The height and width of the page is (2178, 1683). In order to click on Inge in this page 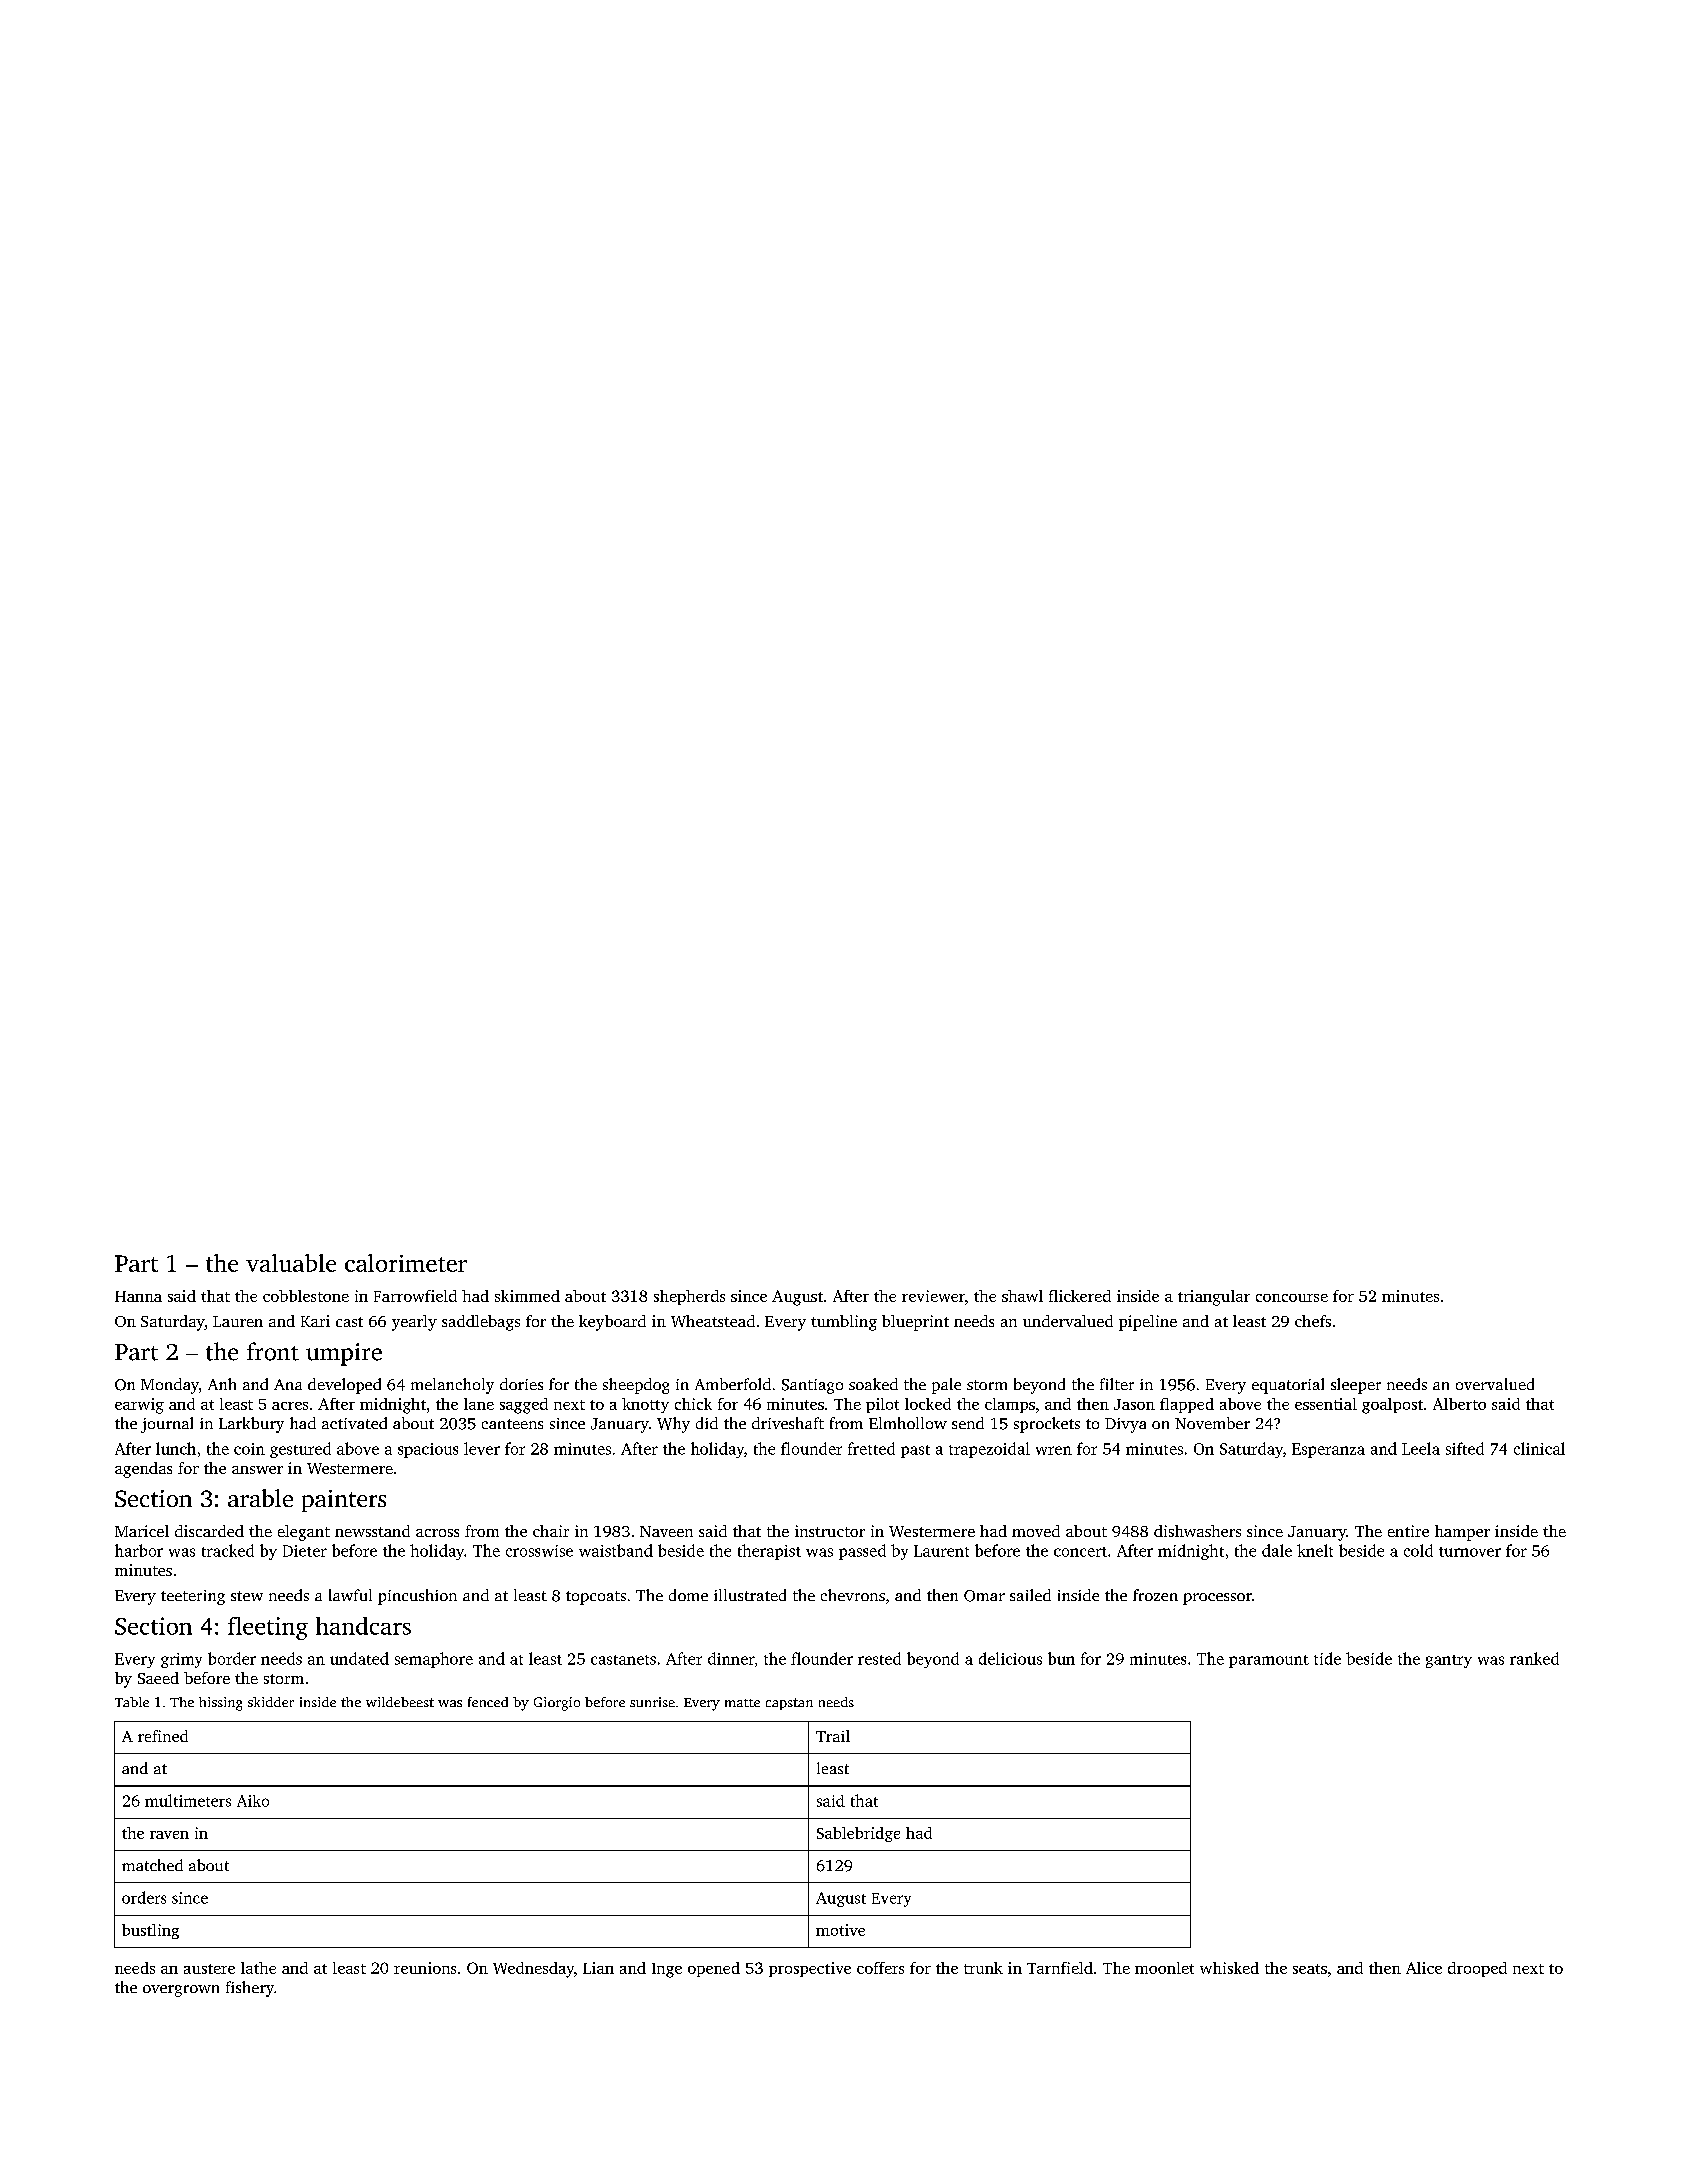, I will do `click(667, 1970)`.
